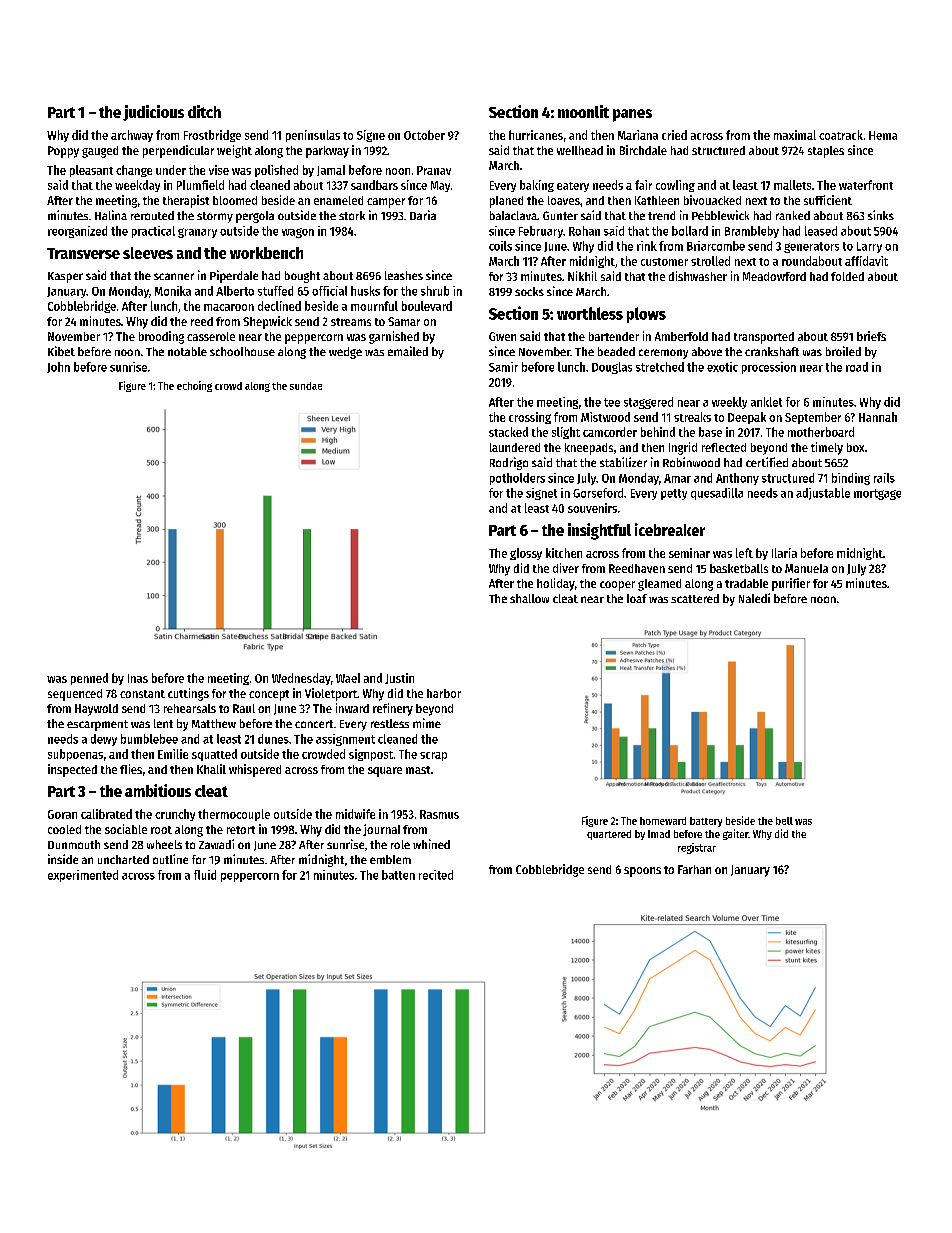 This screenshot has height=1233, width=952. Describe the element at coordinates (444, 693) in the screenshot. I see `harbor` at that location.
